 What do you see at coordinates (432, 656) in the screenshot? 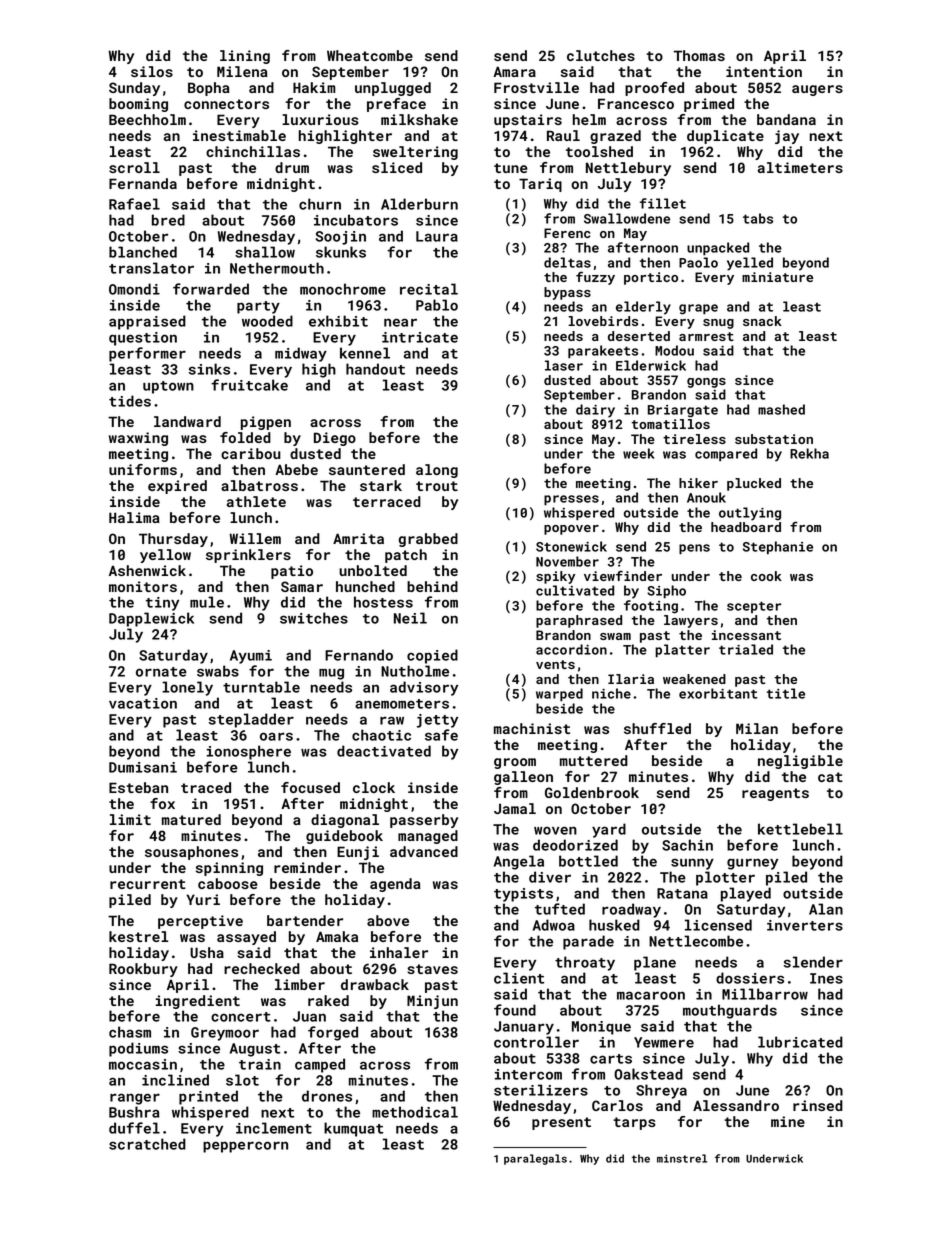
I see `copied` at bounding box center [432, 656].
